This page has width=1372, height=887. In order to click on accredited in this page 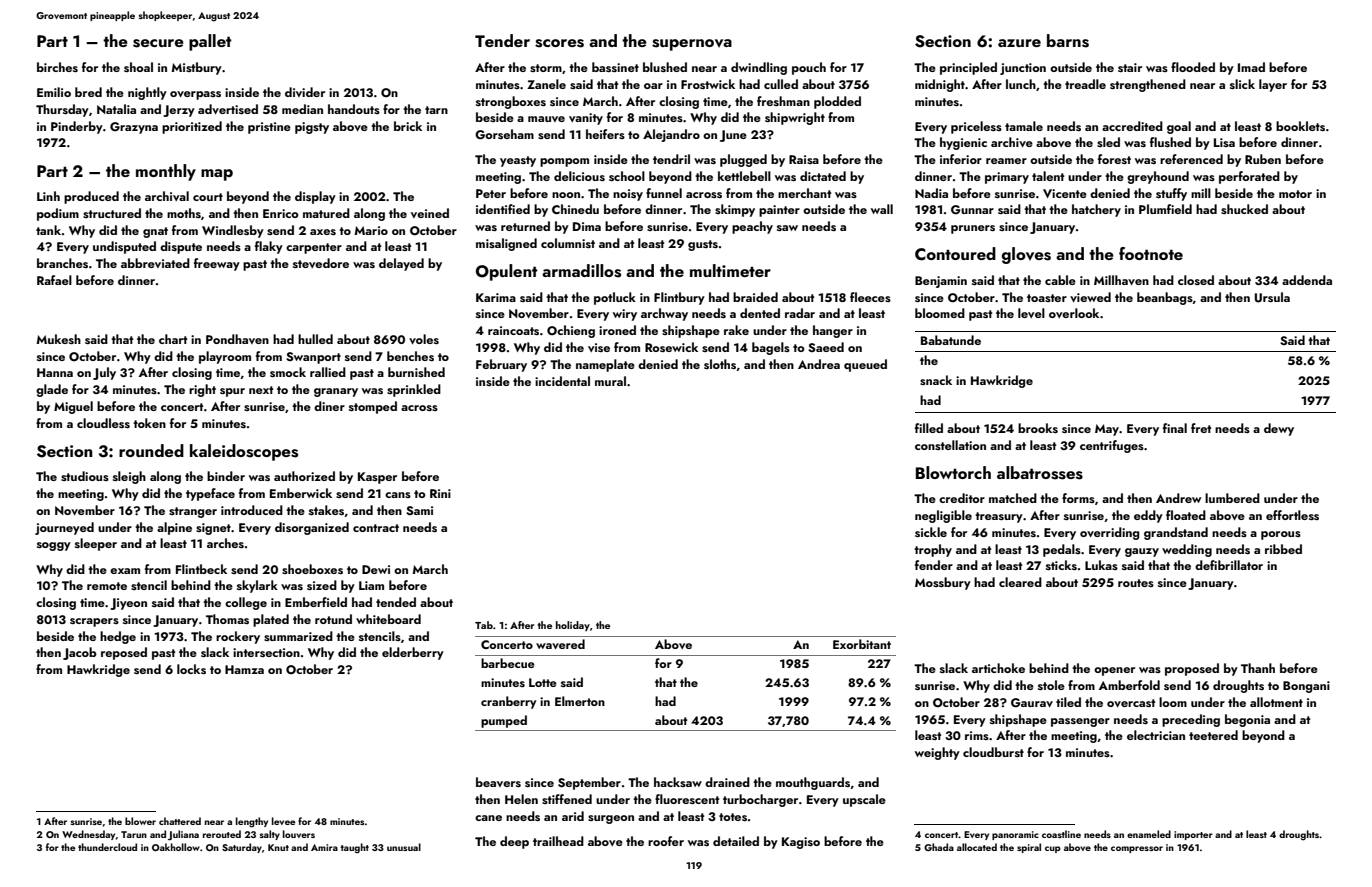, I will do `click(1132, 126)`.
